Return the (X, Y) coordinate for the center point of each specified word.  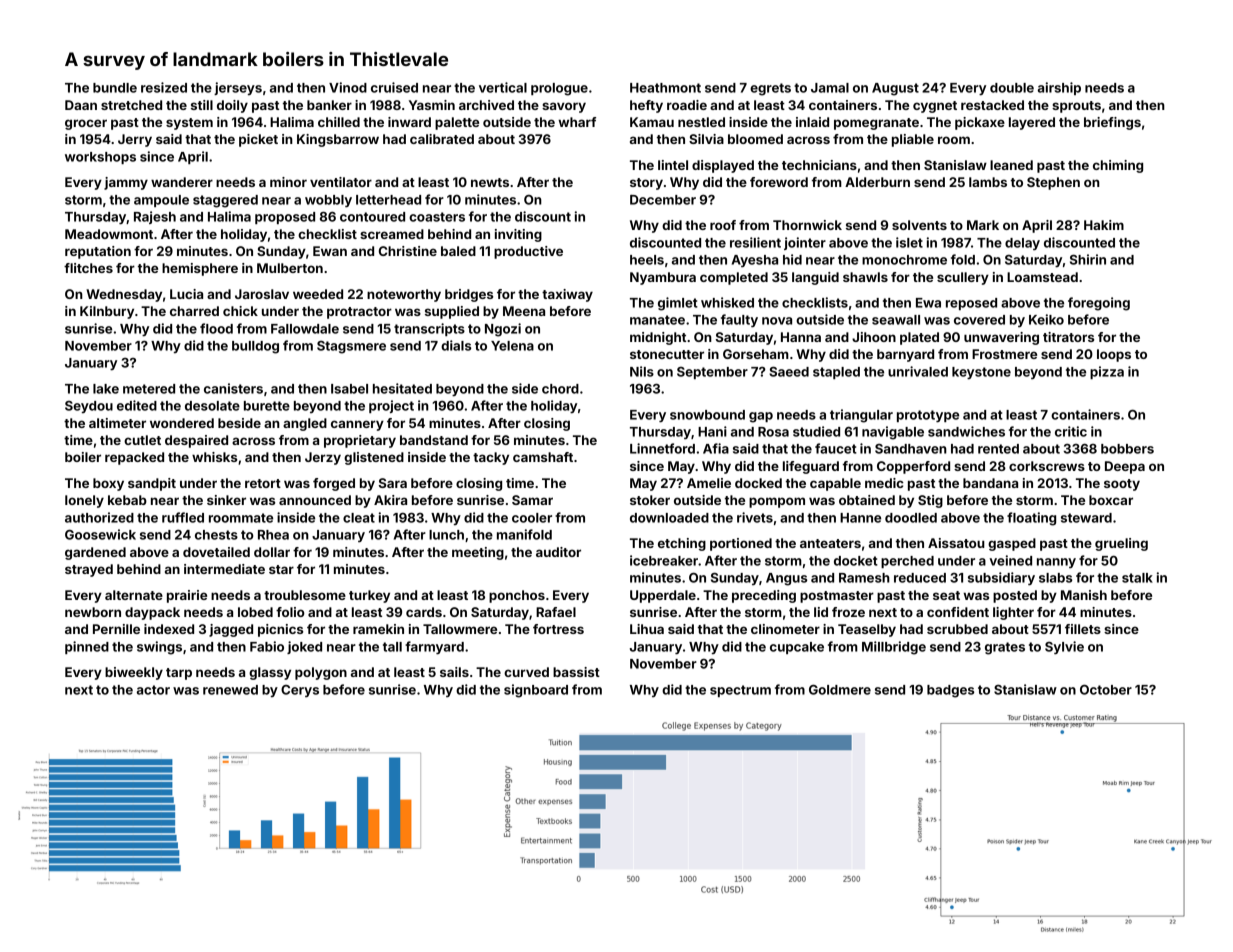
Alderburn (877, 182)
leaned (1011, 165)
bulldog (255, 347)
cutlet (142, 440)
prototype (928, 416)
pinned (87, 647)
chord (560, 389)
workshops (100, 158)
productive (528, 252)
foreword (779, 182)
